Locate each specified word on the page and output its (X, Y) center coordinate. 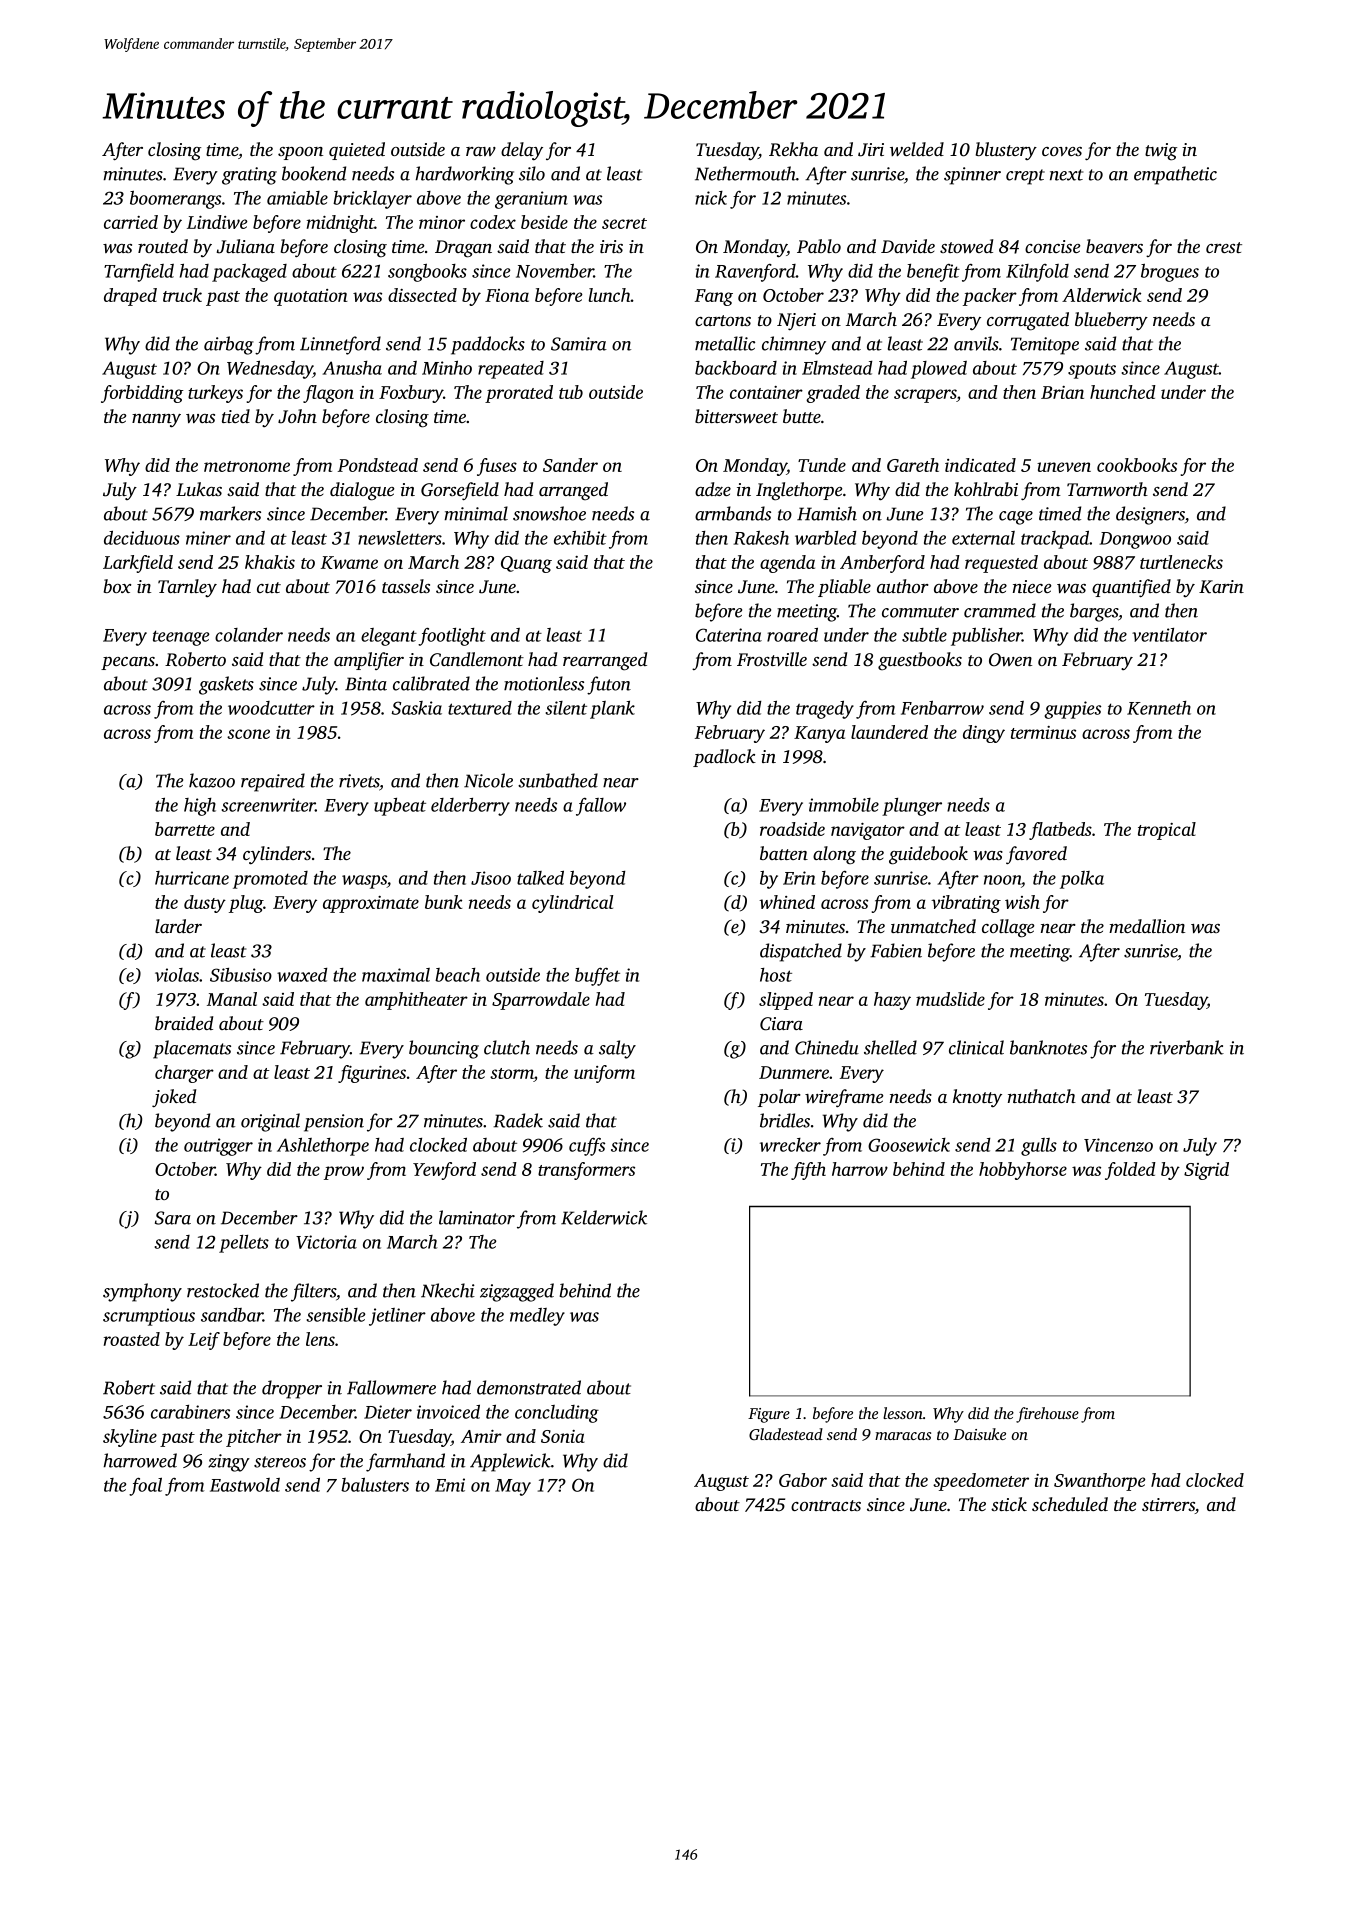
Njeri (796, 322)
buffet (597, 977)
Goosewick (909, 1145)
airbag (229, 345)
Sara (173, 1218)
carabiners (190, 1412)
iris (611, 246)
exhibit (580, 538)
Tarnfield (139, 273)
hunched (1123, 392)
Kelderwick (604, 1217)
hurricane (192, 878)
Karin (1221, 587)
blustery (1006, 151)
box (117, 586)
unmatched (933, 926)
